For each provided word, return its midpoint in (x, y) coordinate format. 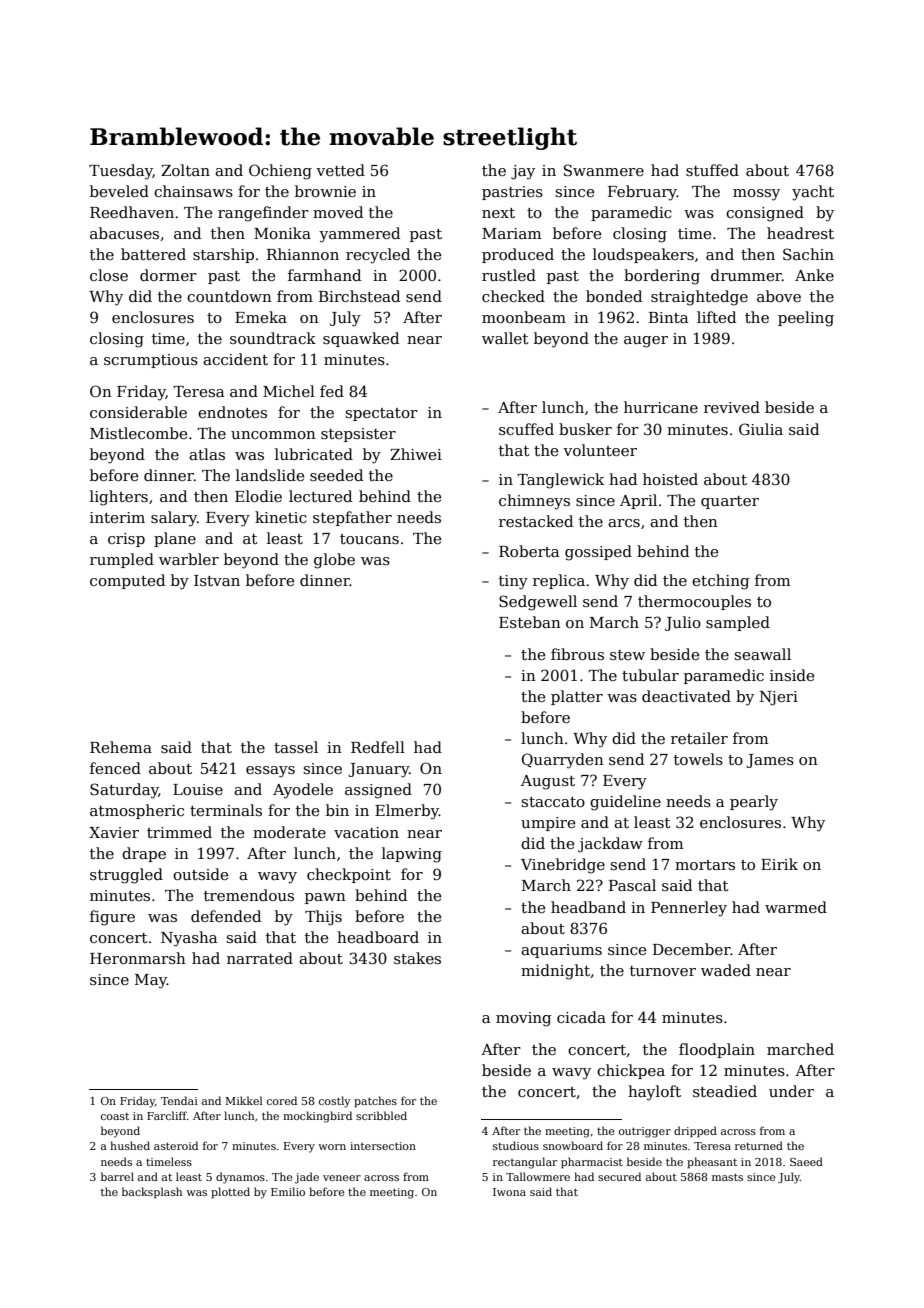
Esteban (530, 622)
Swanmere (604, 170)
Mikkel (244, 1100)
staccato (553, 802)
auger (646, 342)
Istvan (217, 580)
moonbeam (524, 317)
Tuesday (121, 172)
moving (523, 1019)
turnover (663, 971)
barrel (117, 1176)
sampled (738, 623)
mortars (705, 865)
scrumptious (151, 361)
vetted (340, 170)
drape (144, 854)
